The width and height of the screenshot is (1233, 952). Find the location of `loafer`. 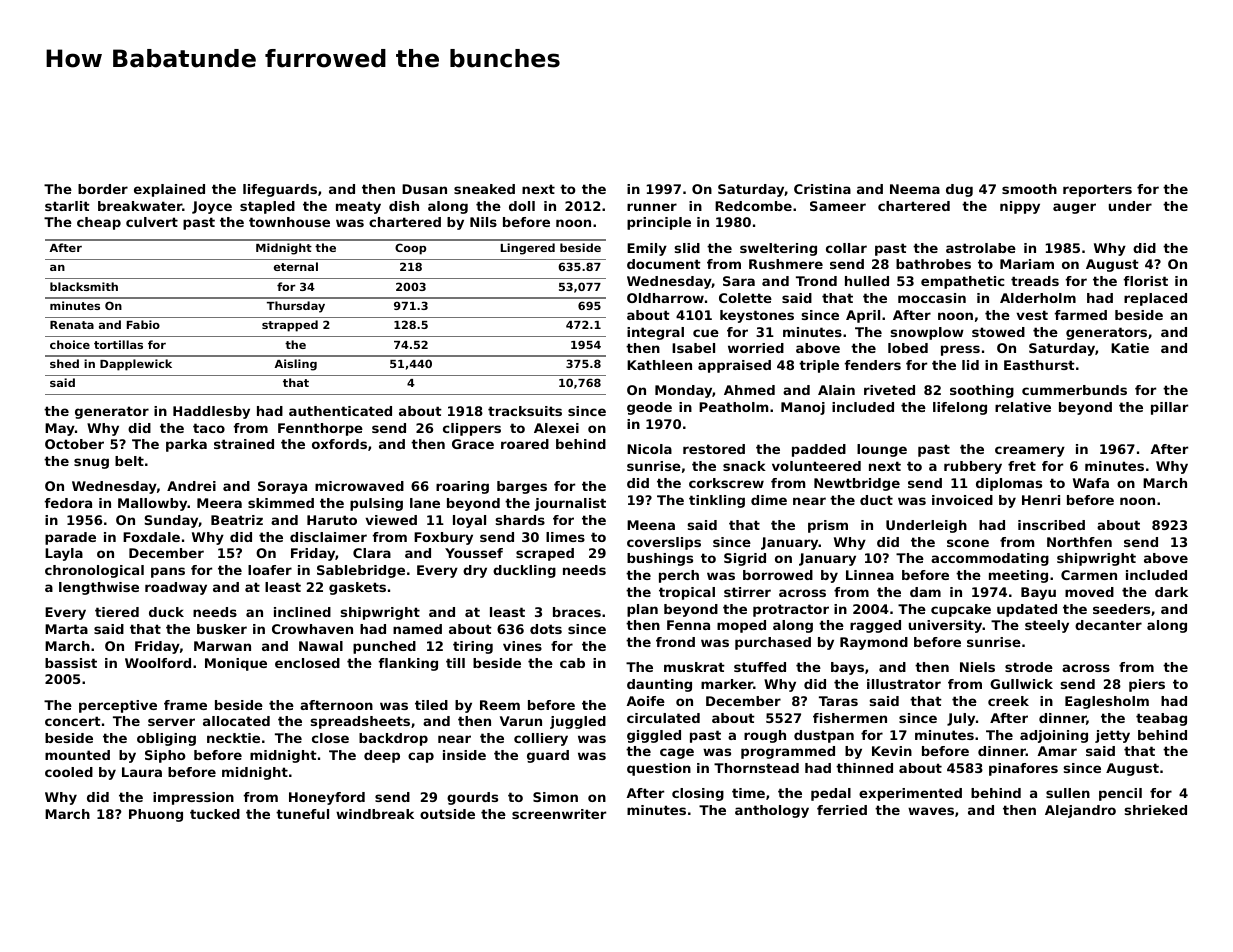

loafer is located at coordinates (270, 570).
